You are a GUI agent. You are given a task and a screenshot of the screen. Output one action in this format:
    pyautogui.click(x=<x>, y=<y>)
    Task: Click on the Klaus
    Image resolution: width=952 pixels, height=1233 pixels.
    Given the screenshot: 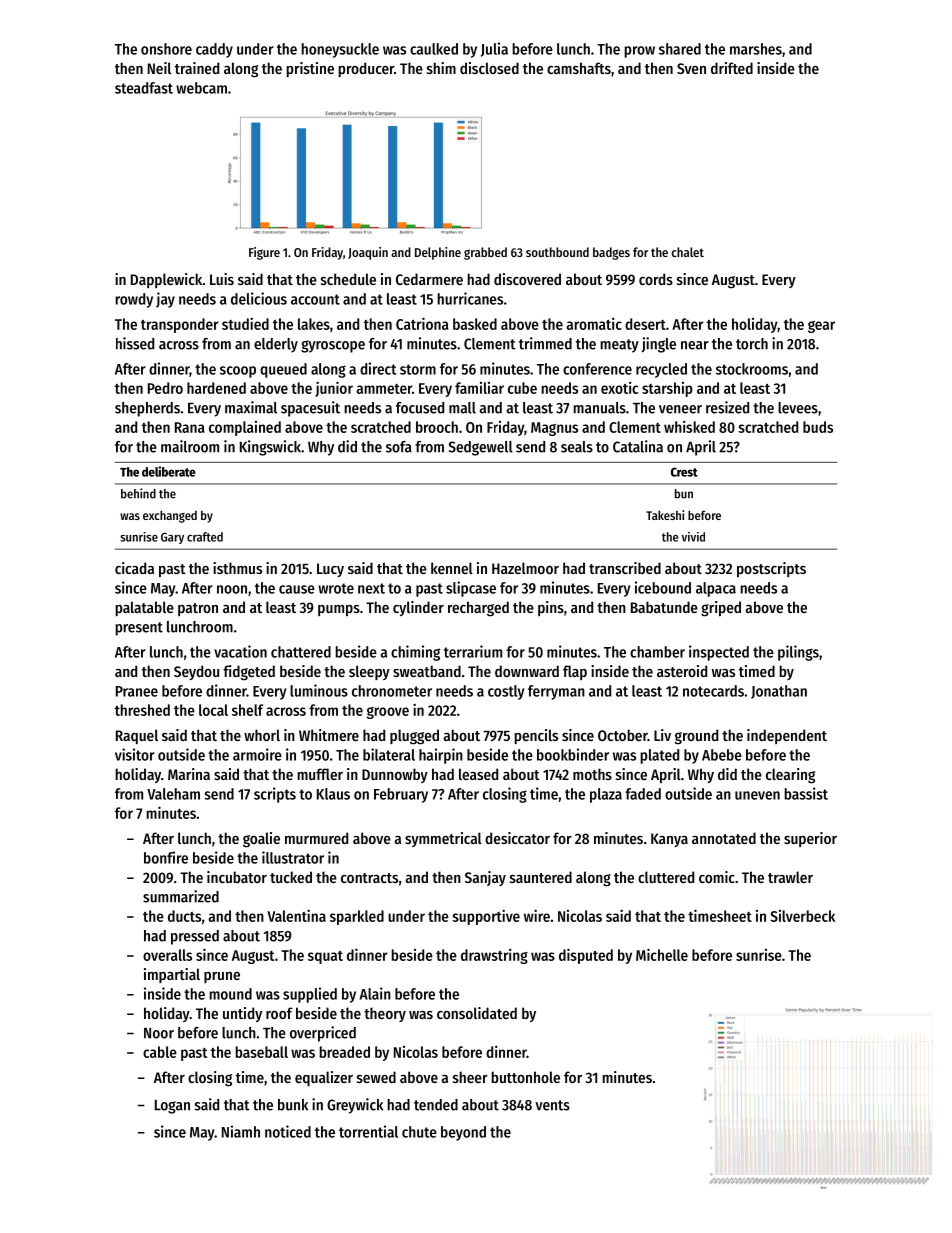 What is the action you would take?
    pyautogui.click(x=333, y=794)
